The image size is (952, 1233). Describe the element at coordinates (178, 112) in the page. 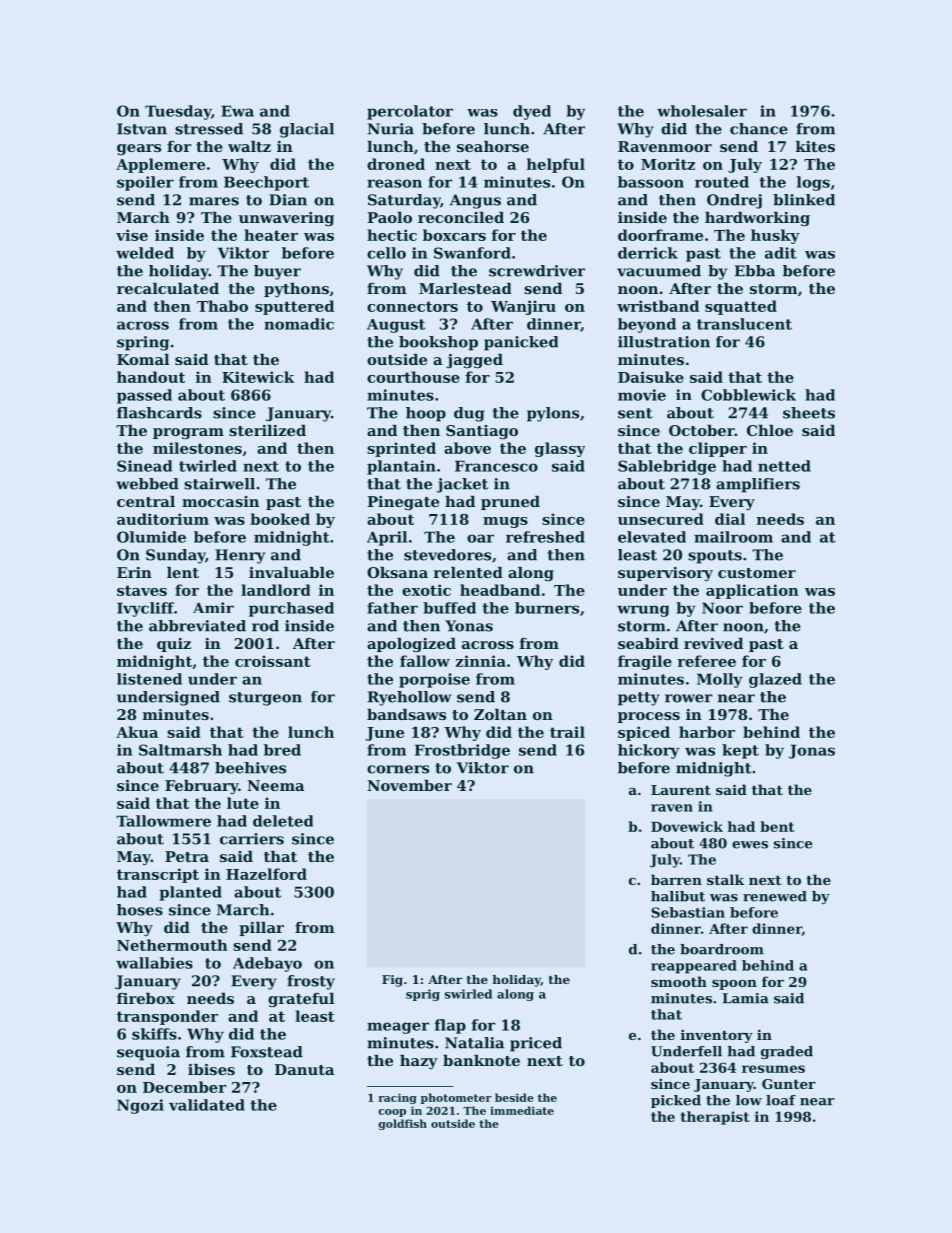

I see `Tuesday` at that location.
